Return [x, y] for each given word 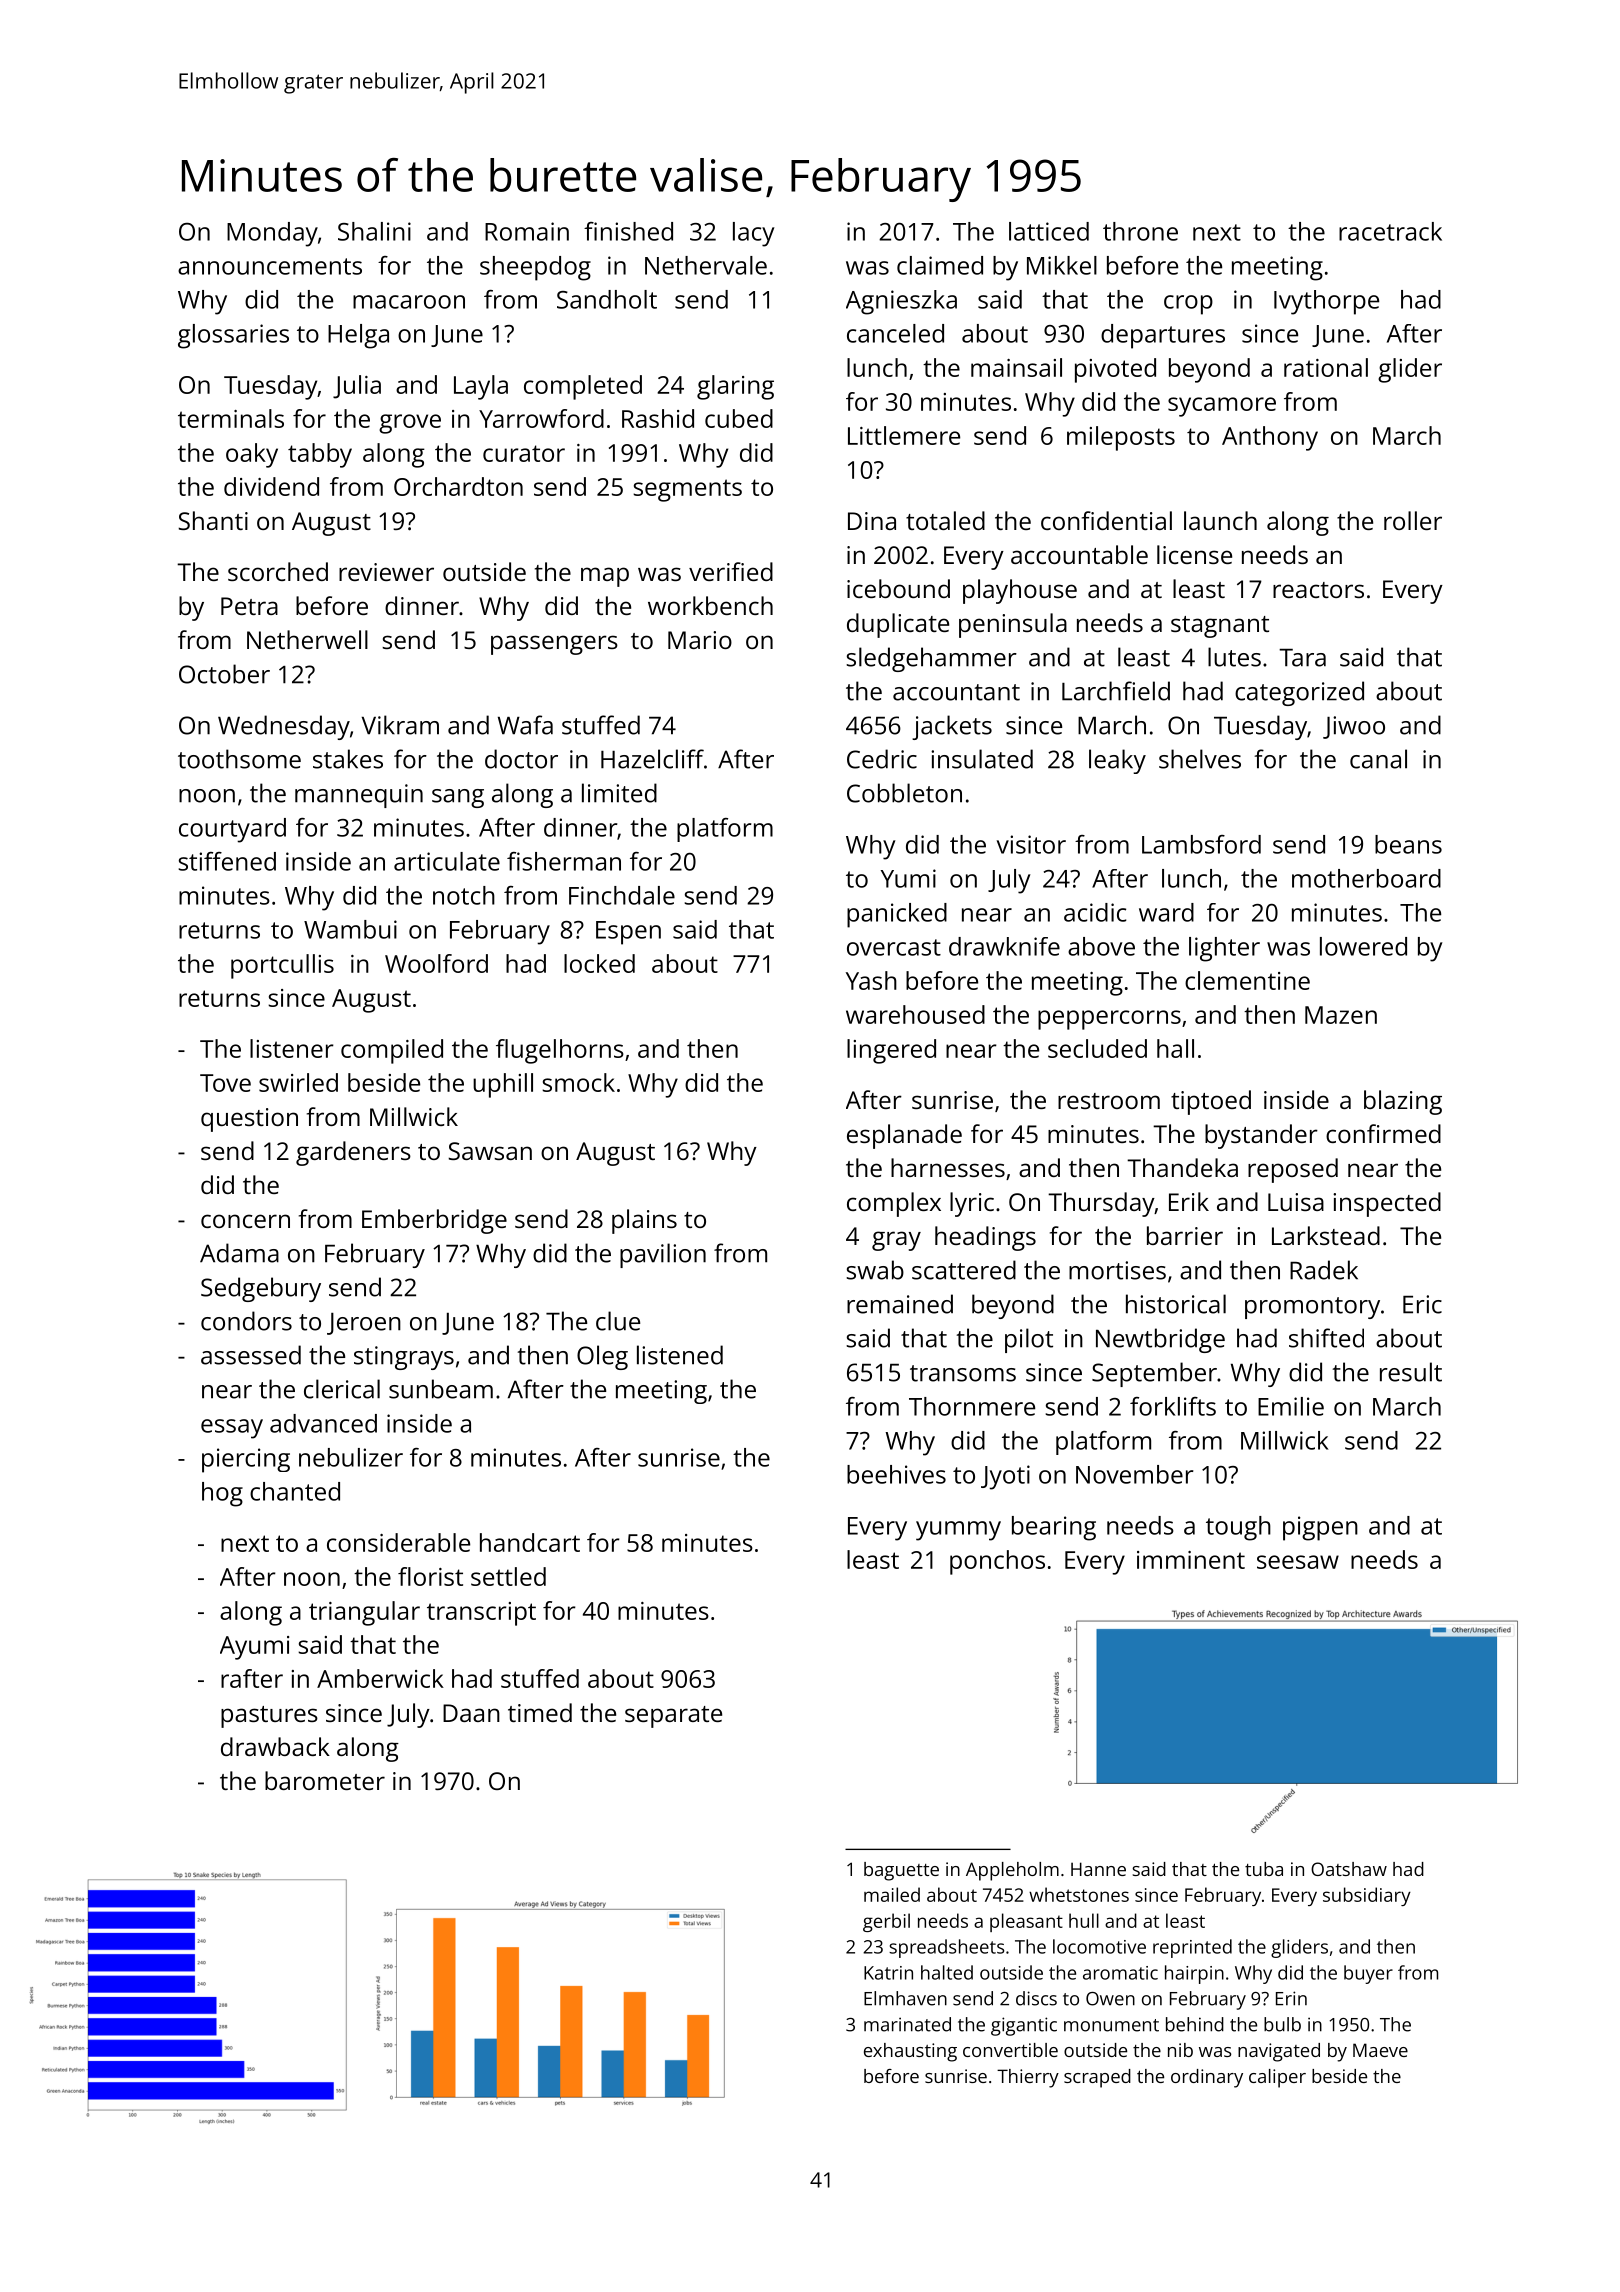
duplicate [898, 625]
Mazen [1341, 1015]
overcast [894, 947]
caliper [1277, 2078]
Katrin [888, 1973]
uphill [503, 1085]
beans [1408, 844]
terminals [231, 418]
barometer [325, 1780]
